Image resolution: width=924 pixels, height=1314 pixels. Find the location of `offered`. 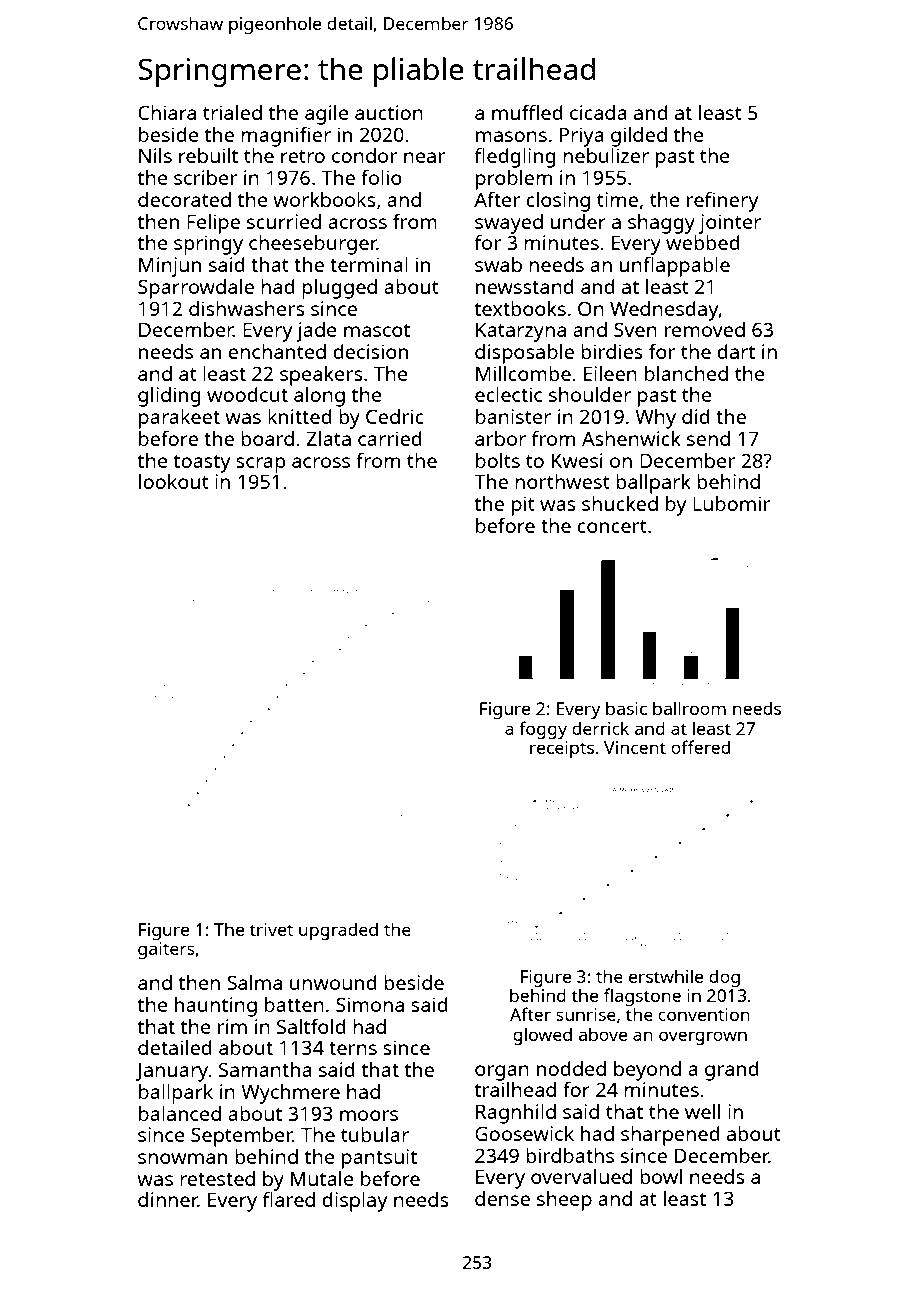

offered is located at coordinates (700, 747).
